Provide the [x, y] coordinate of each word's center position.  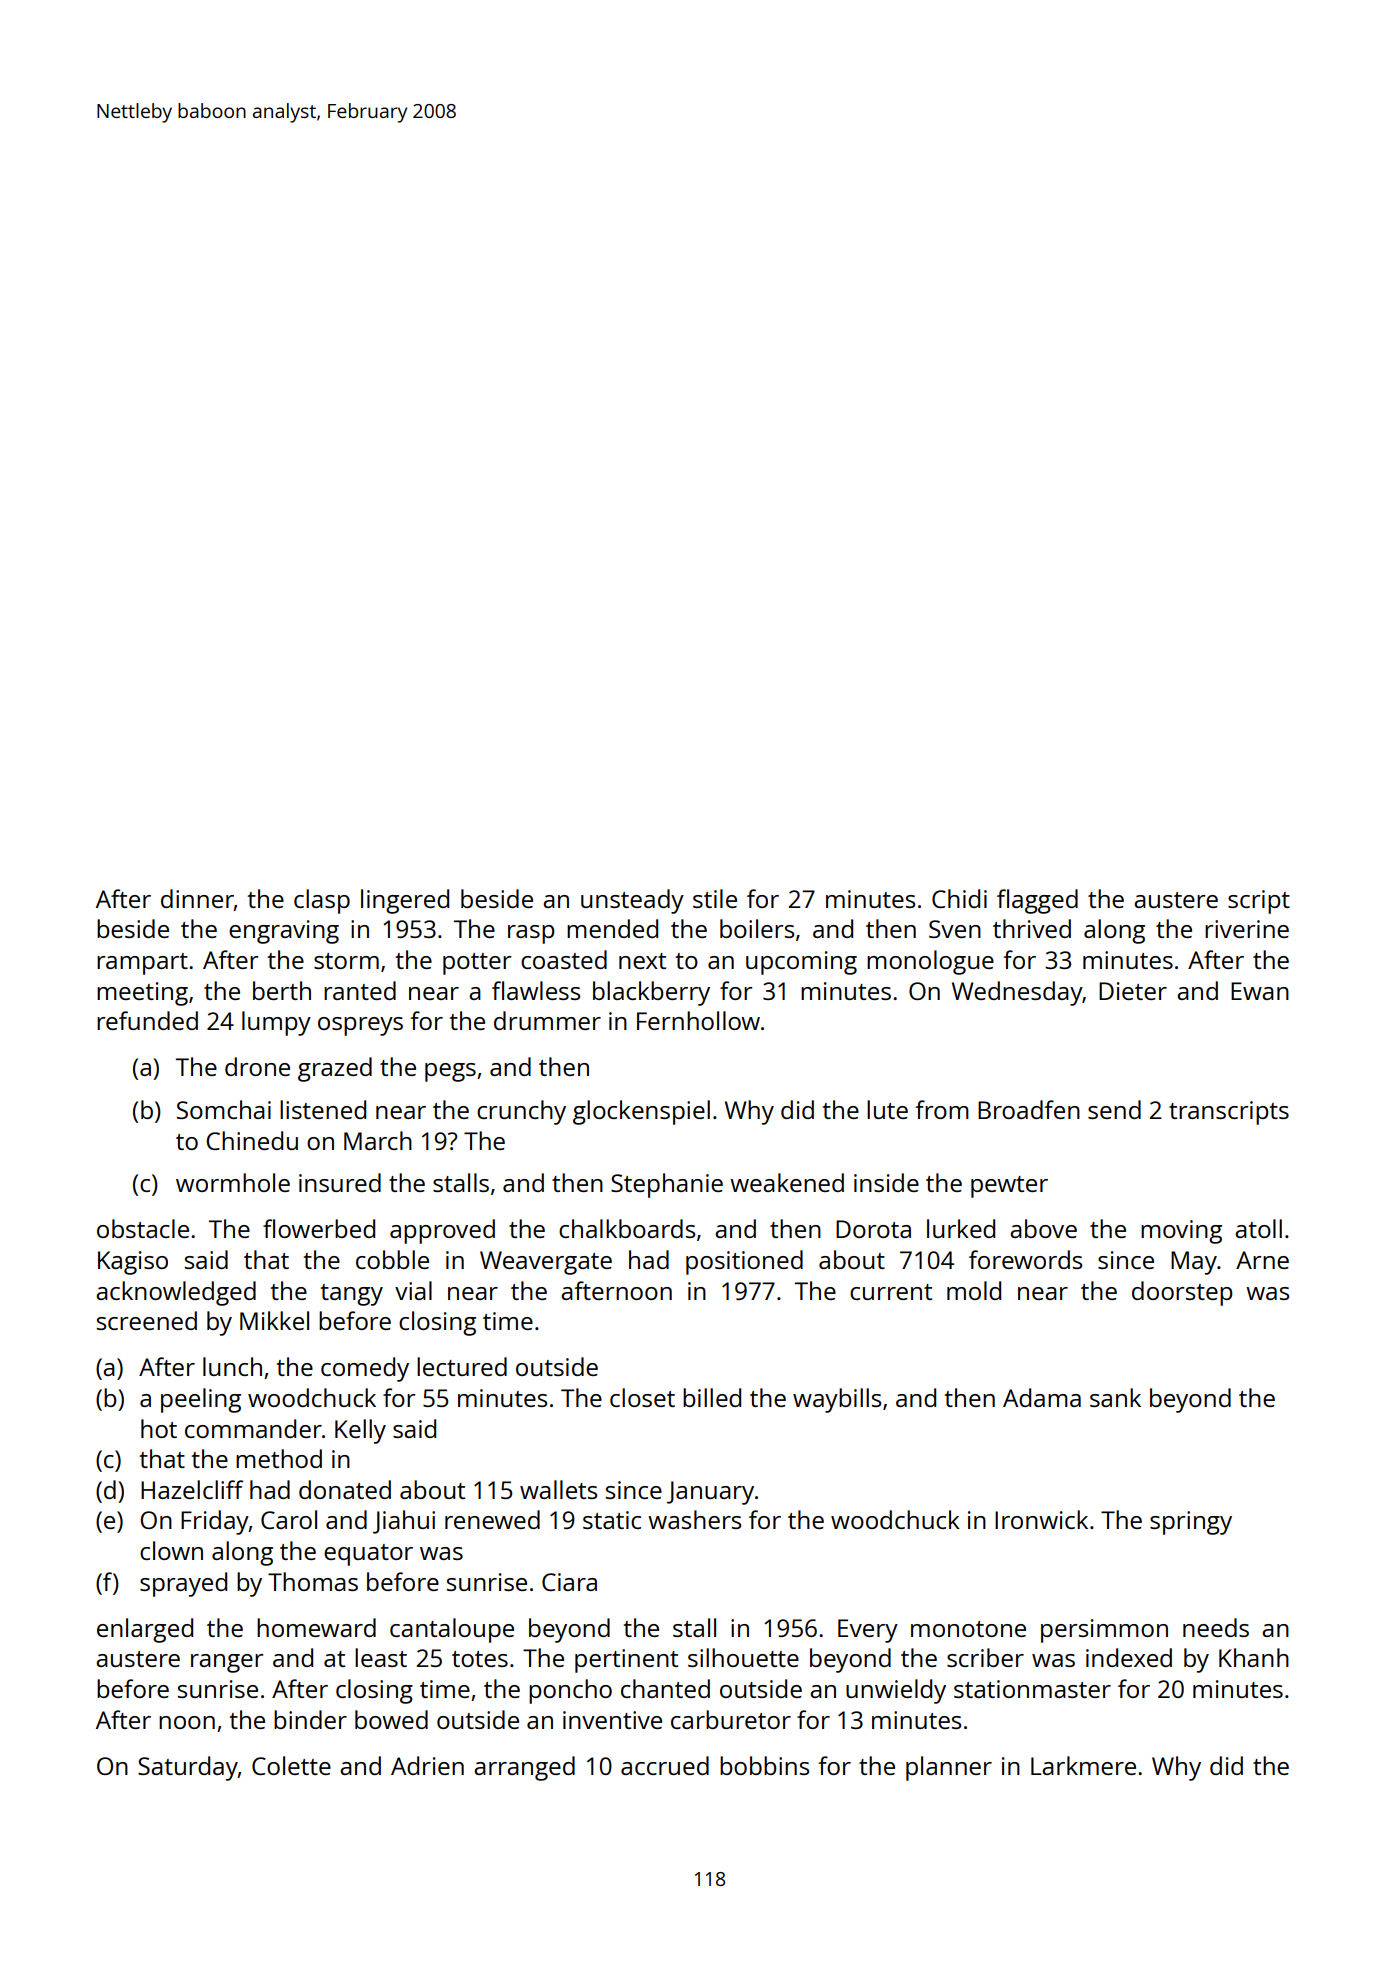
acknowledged [176, 1293]
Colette [291, 1765]
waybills [837, 1400]
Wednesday [1017, 993]
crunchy [521, 1112]
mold [974, 1290]
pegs [450, 1072]
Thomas [313, 1581]
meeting [142, 994]
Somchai [224, 1109]
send [1114, 1109]
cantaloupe [452, 1630]
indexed [1129, 1657]
